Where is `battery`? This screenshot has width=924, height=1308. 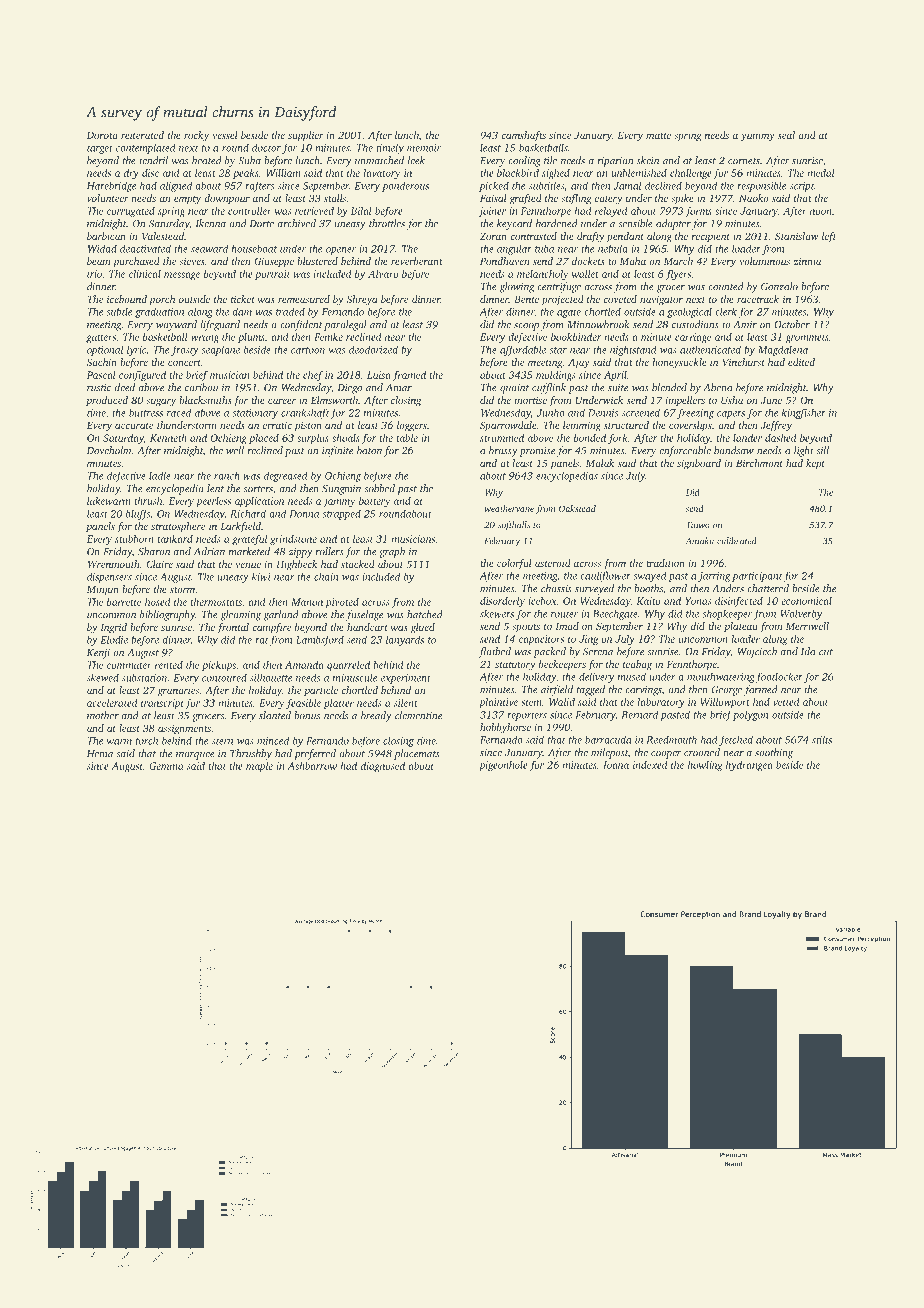
battery is located at coordinates (375, 502).
